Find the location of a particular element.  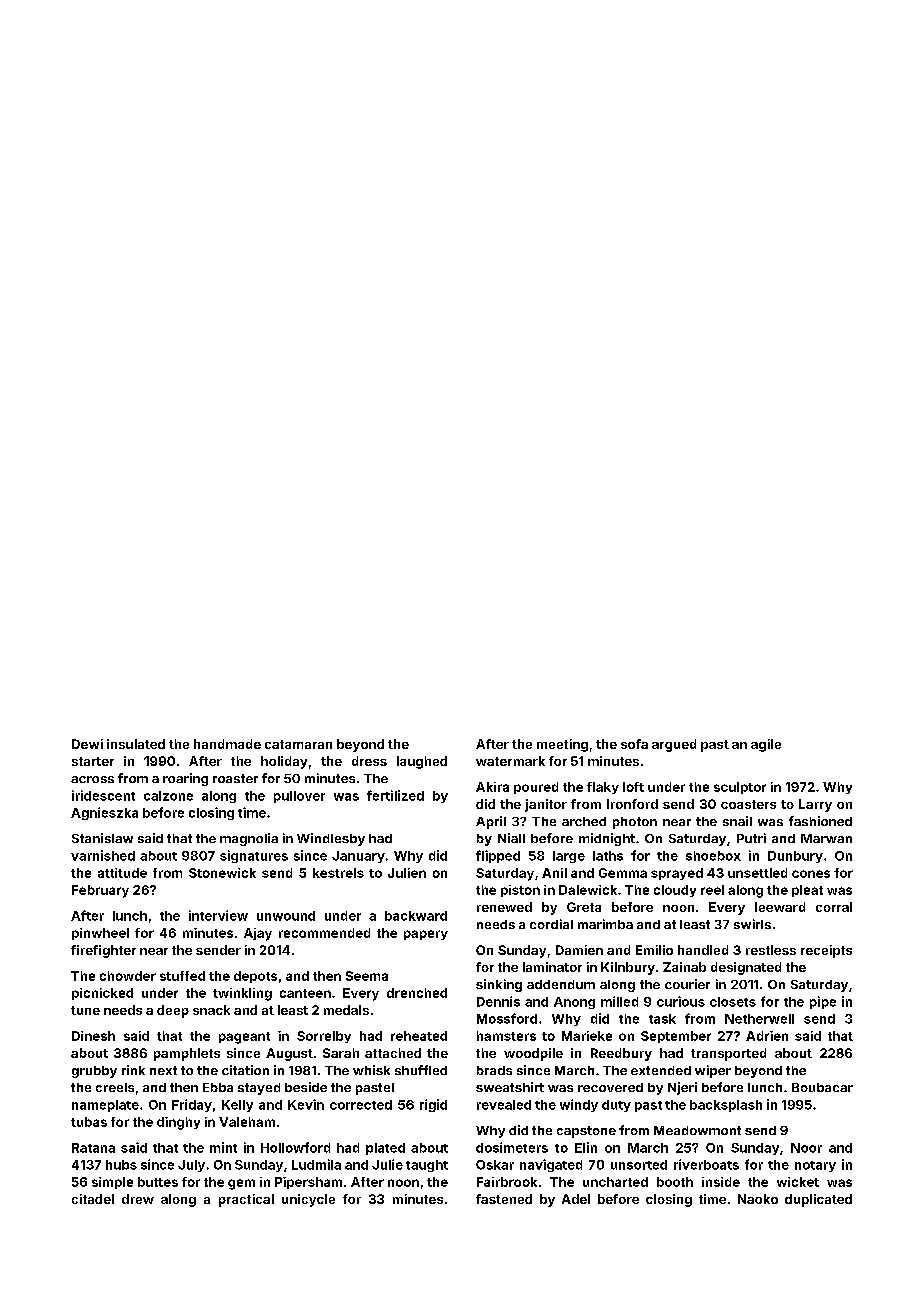

argued is located at coordinates (674, 745).
